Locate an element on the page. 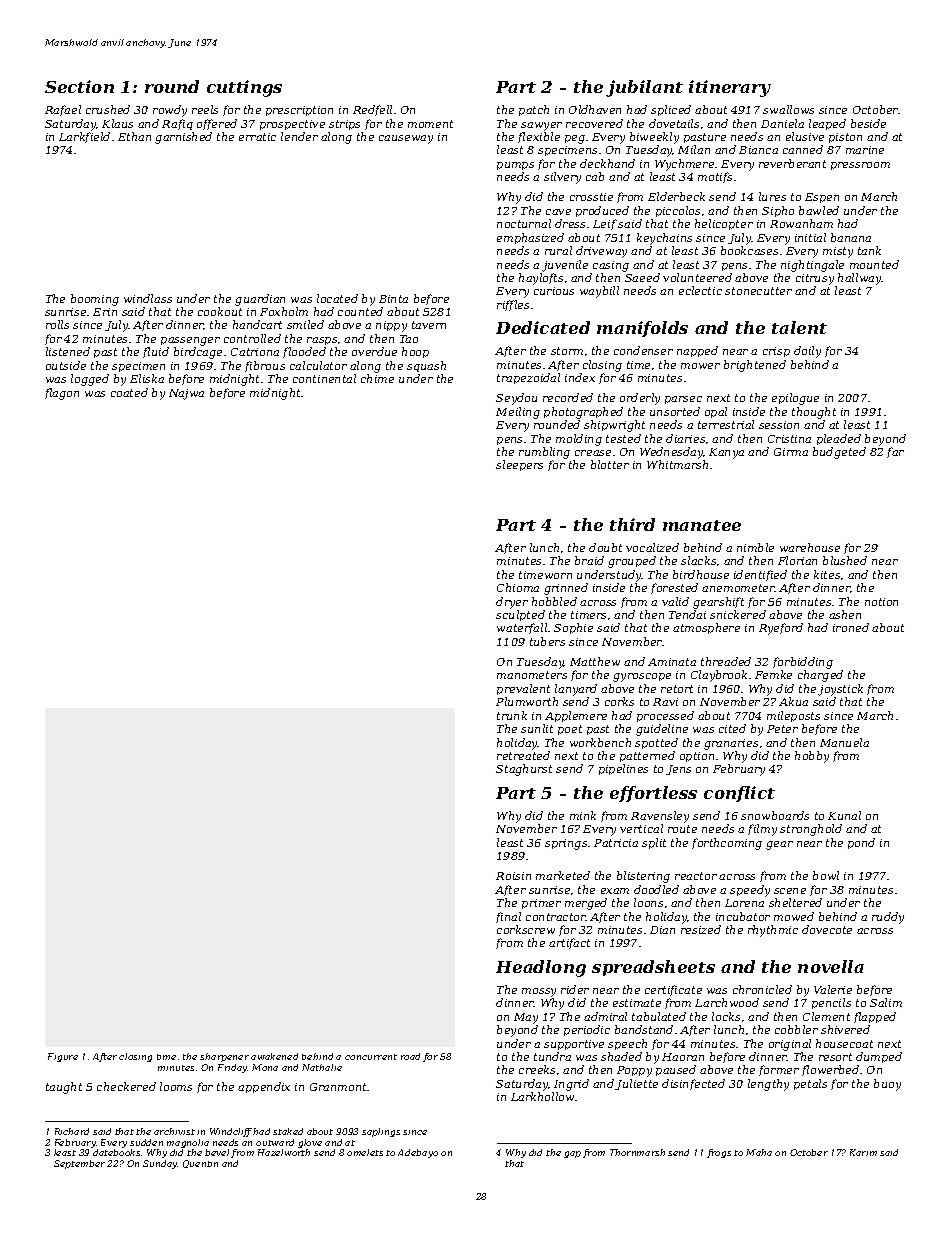  Adebayo is located at coordinates (418, 1153).
